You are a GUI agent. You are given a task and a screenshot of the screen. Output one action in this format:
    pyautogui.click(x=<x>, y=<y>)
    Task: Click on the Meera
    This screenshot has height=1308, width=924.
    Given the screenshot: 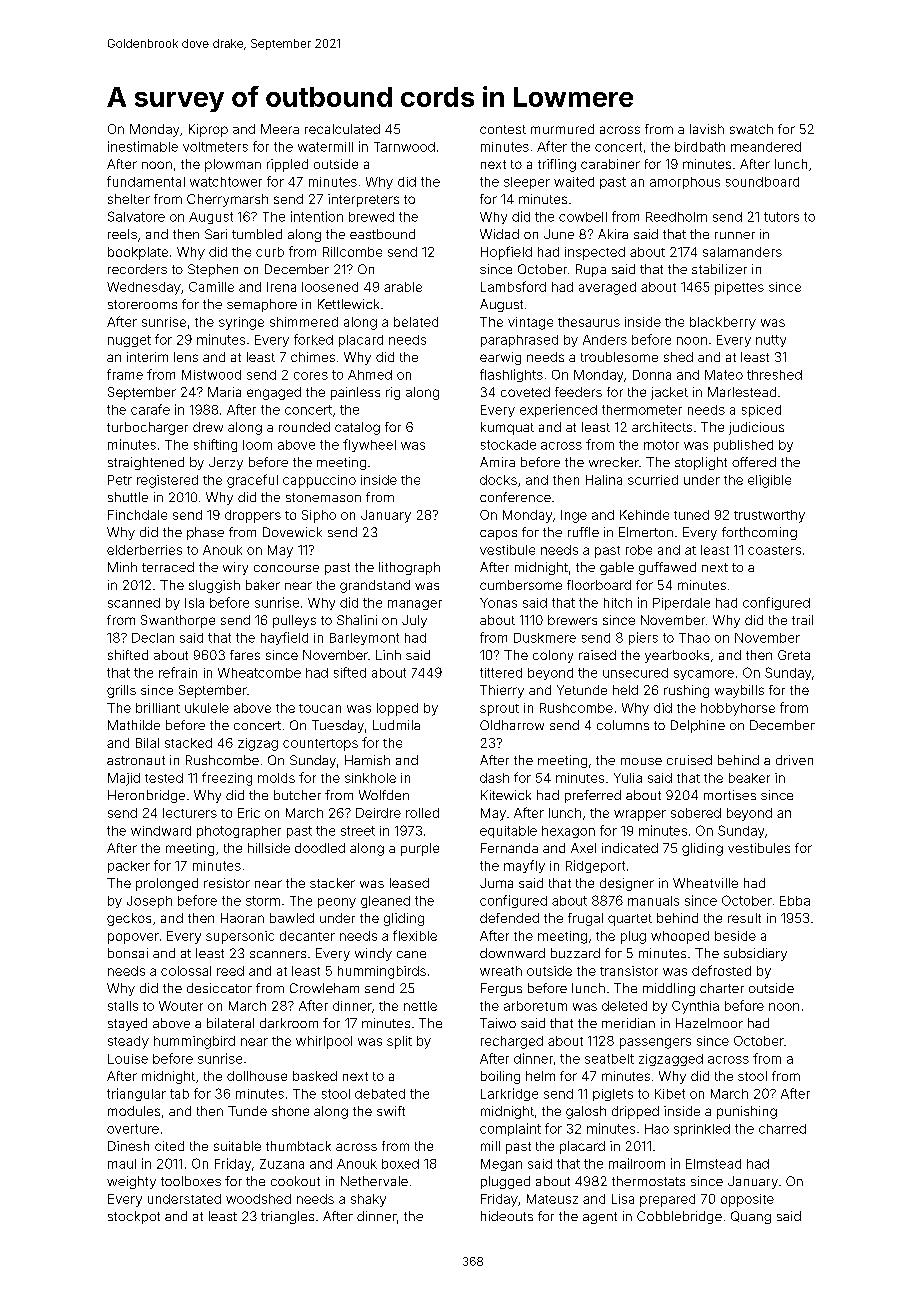 What is the action you would take?
    pyautogui.click(x=280, y=129)
